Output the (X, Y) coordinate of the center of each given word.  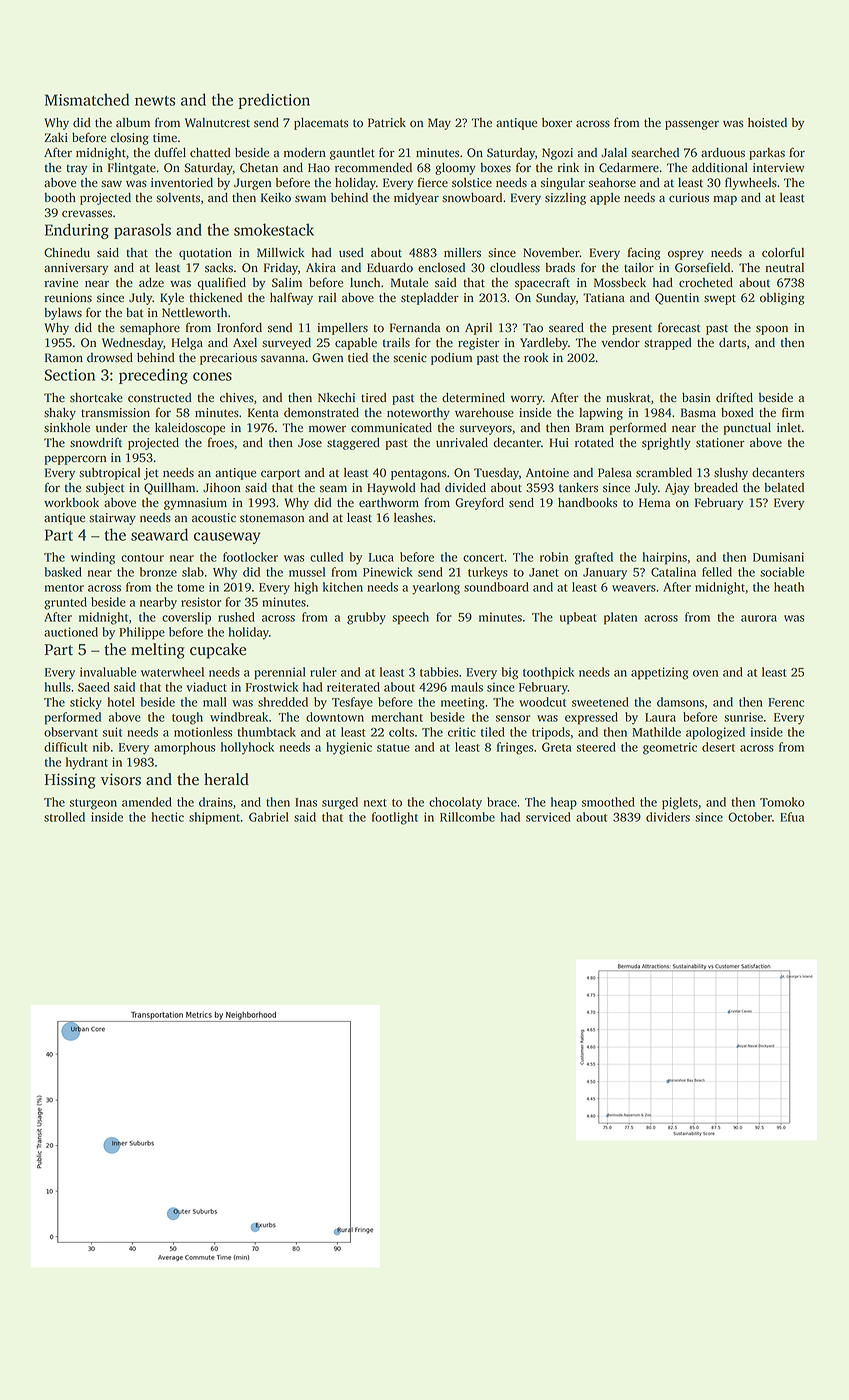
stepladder (430, 298)
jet (151, 474)
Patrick (387, 123)
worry (526, 400)
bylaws (63, 313)
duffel (170, 152)
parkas (767, 154)
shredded (283, 702)
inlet (789, 428)
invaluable (108, 672)
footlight (395, 818)
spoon (772, 330)
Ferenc (786, 702)
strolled (64, 817)
